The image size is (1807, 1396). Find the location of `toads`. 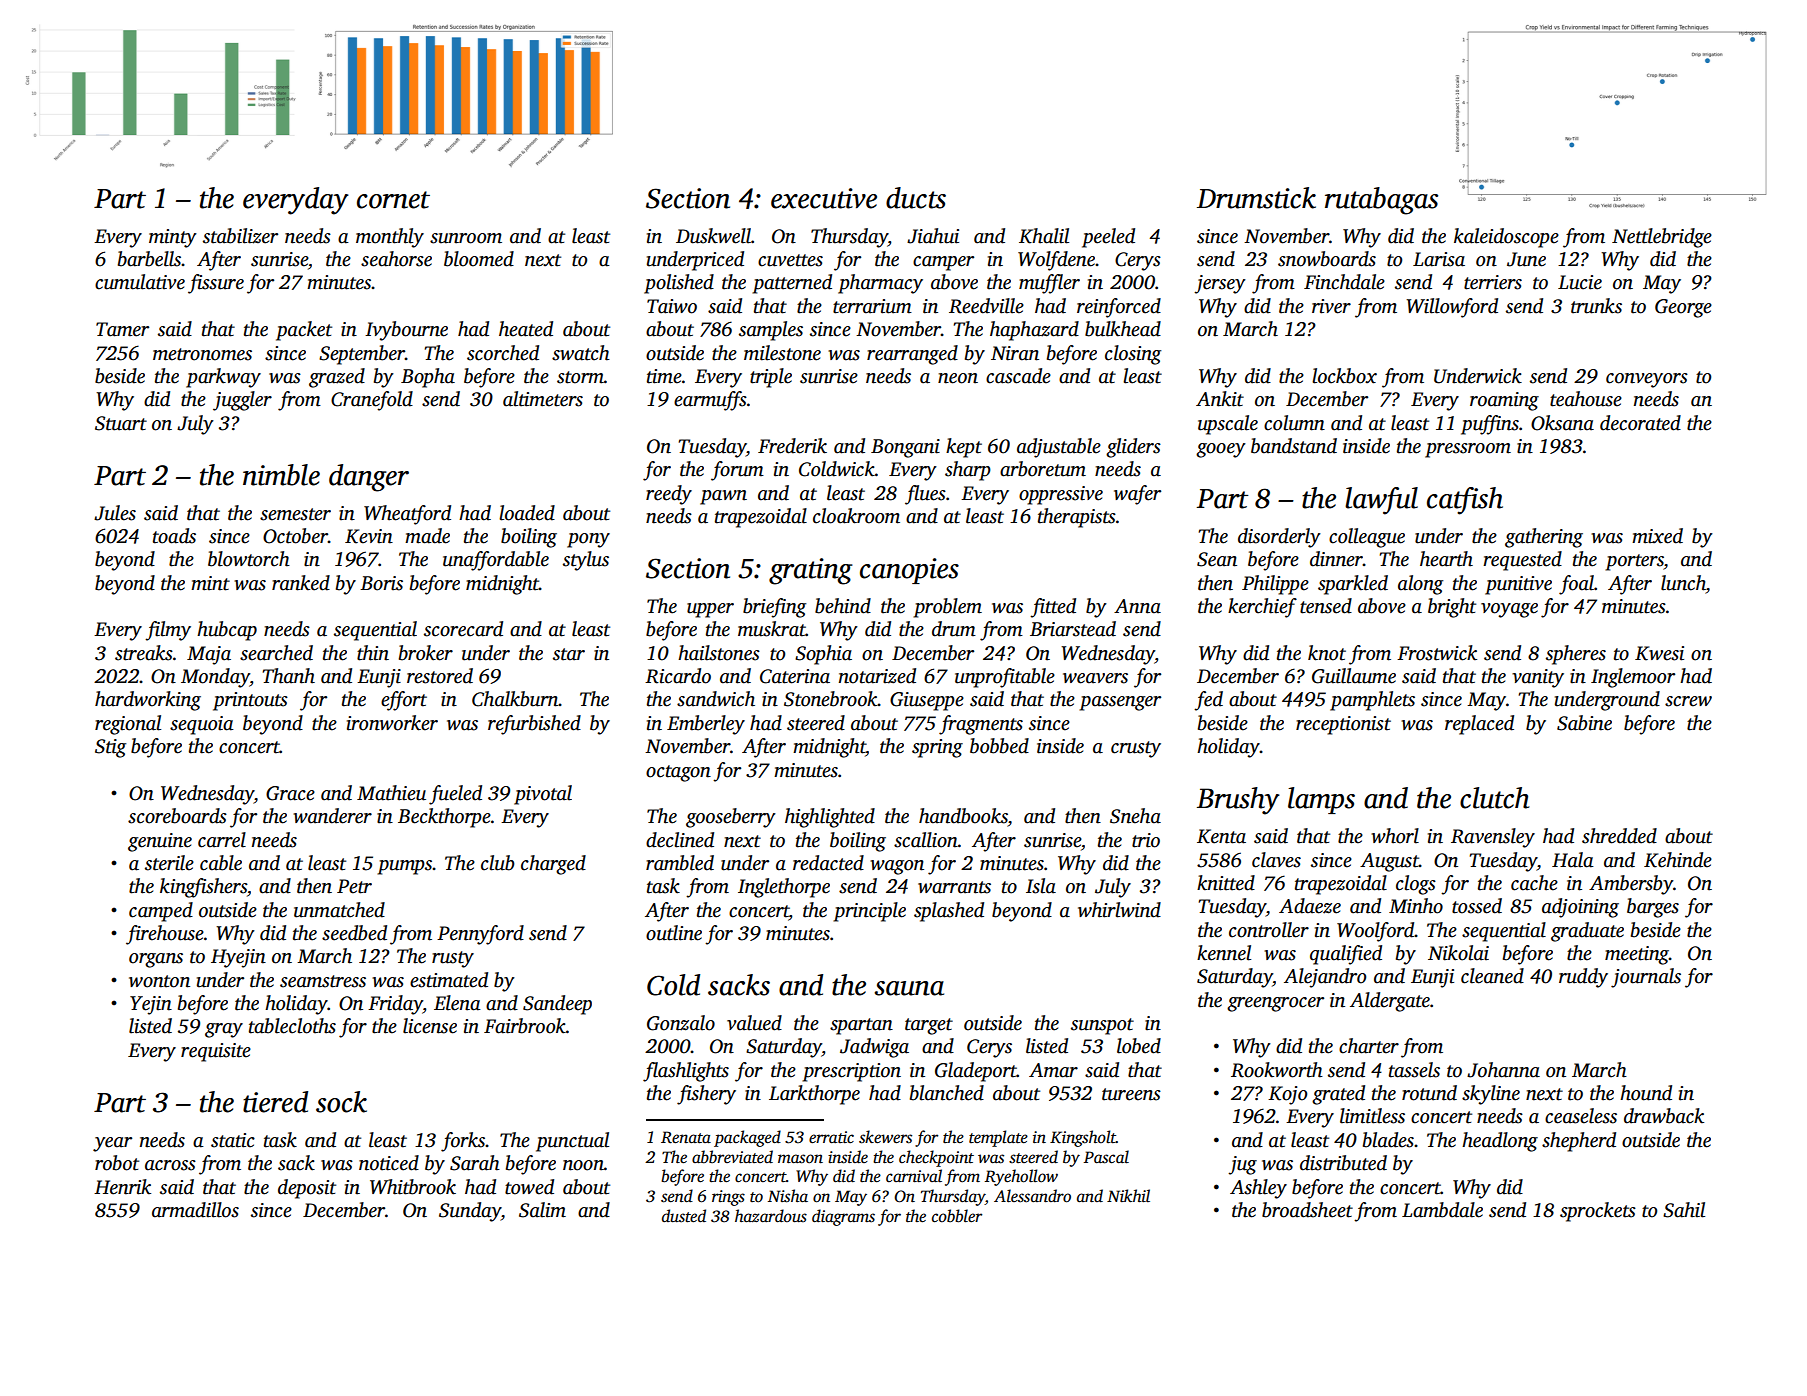

toads is located at coordinates (174, 536).
